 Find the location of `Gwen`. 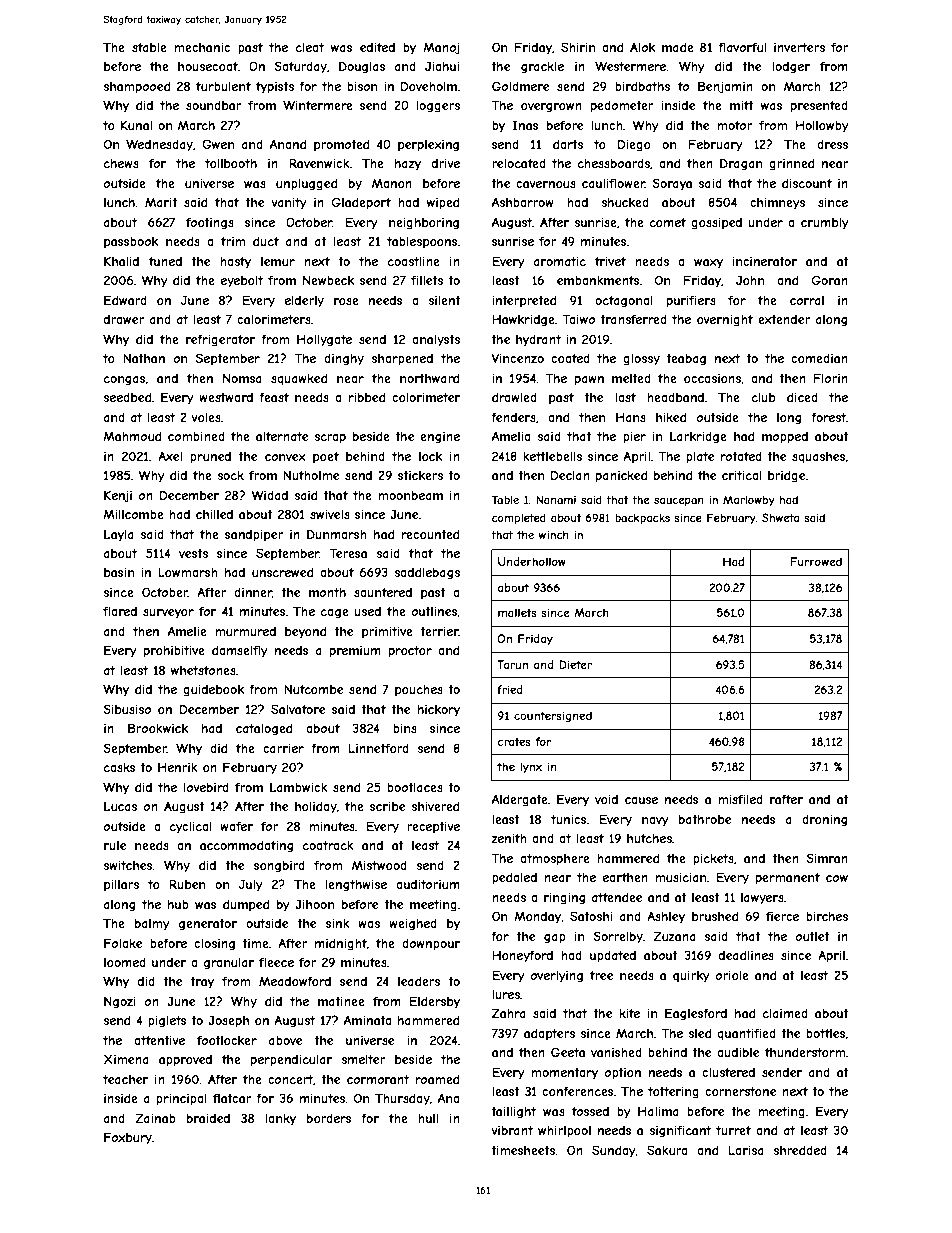

Gwen is located at coordinates (218, 144).
